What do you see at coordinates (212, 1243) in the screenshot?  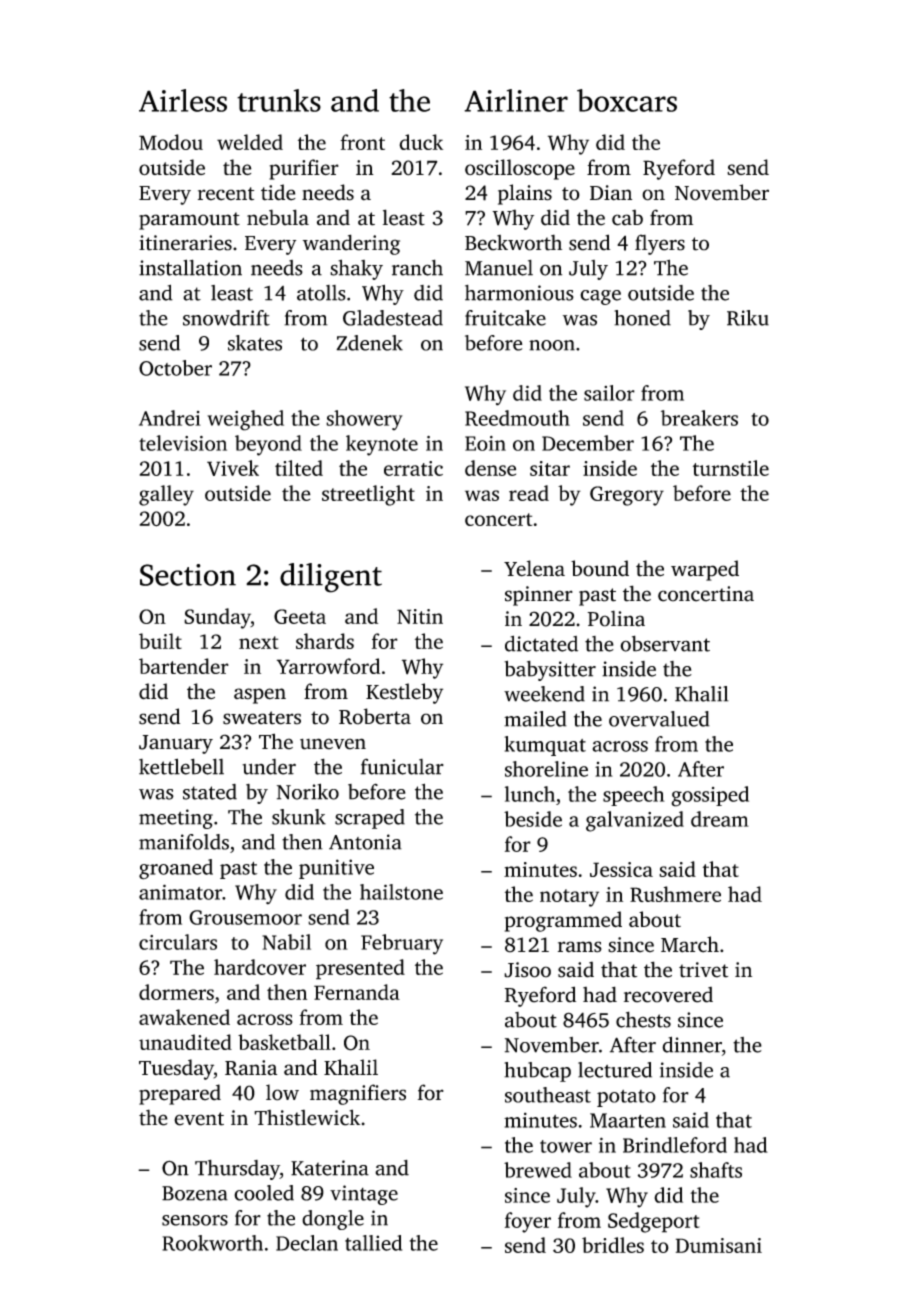 I see `Rookworth` at bounding box center [212, 1243].
